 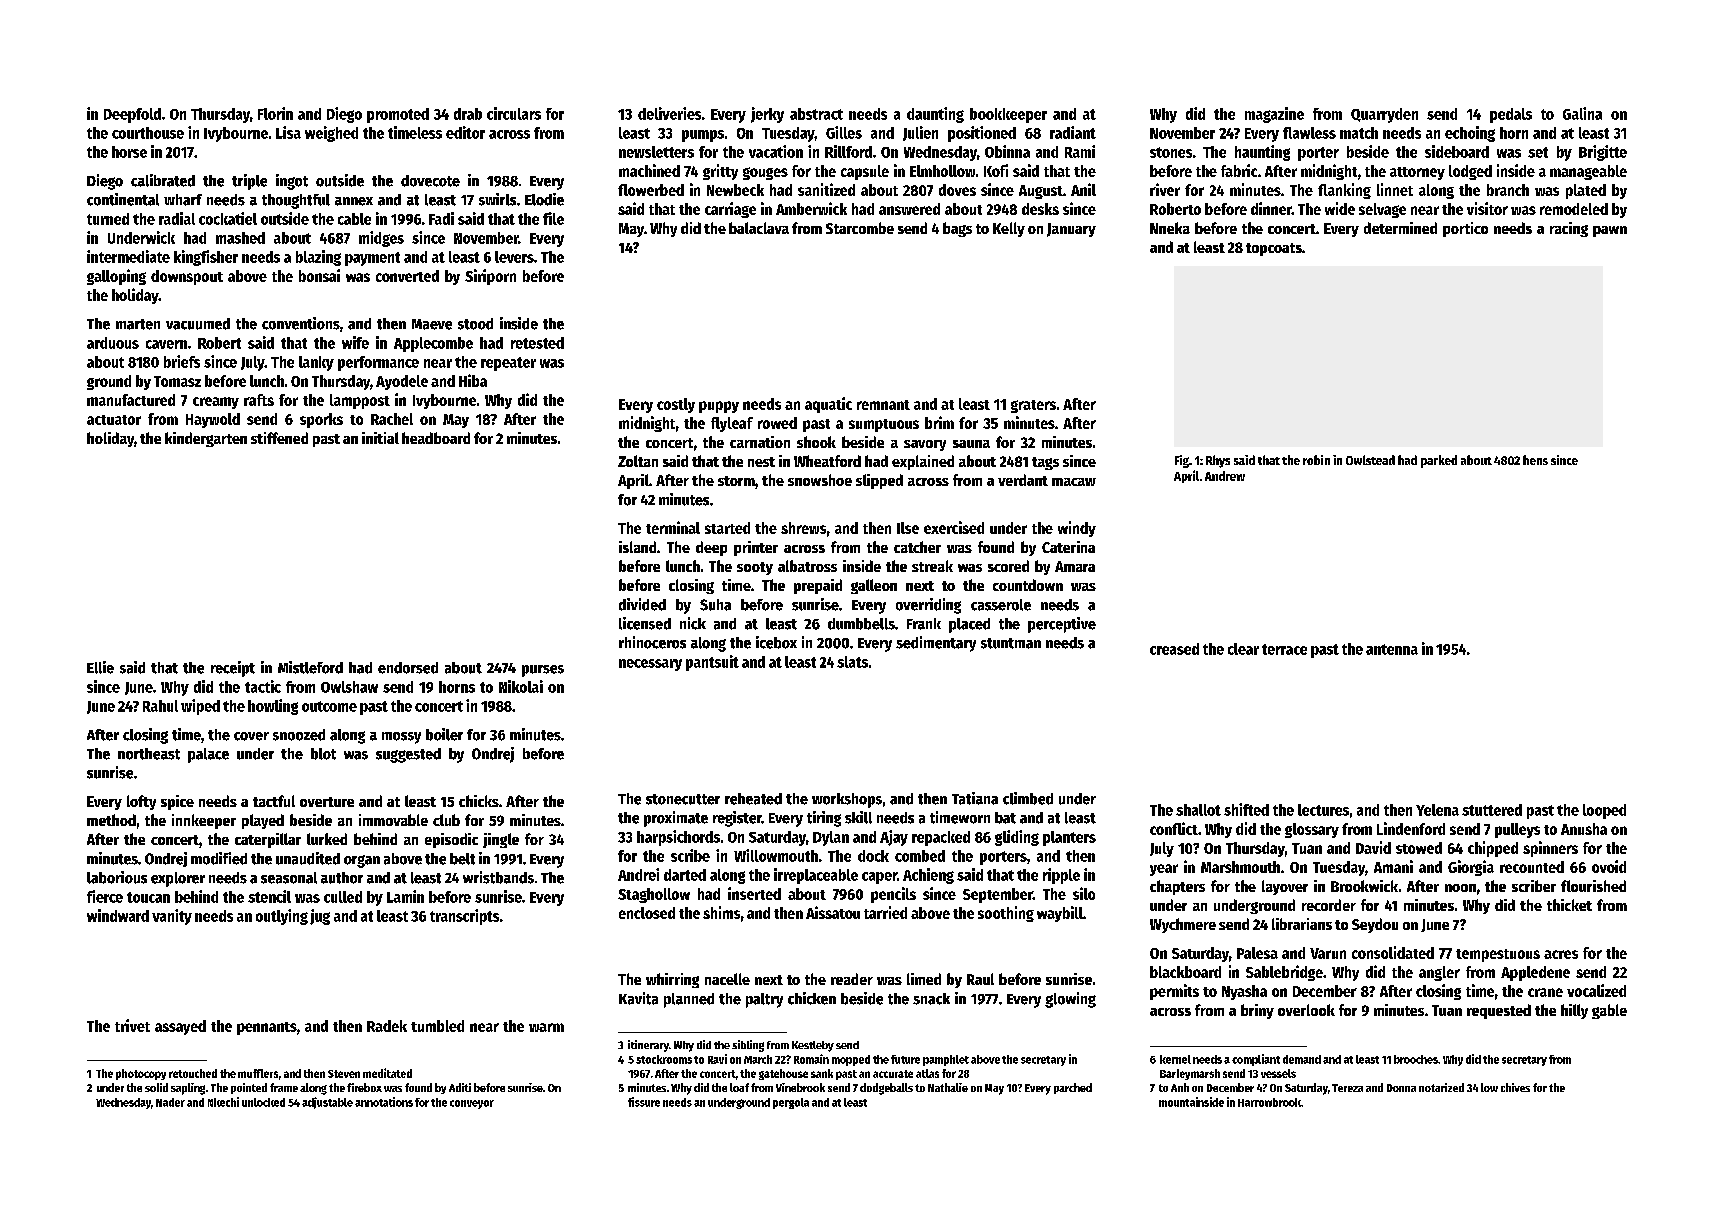 I want to click on Harrowbrook, so click(x=1269, y=1102).
